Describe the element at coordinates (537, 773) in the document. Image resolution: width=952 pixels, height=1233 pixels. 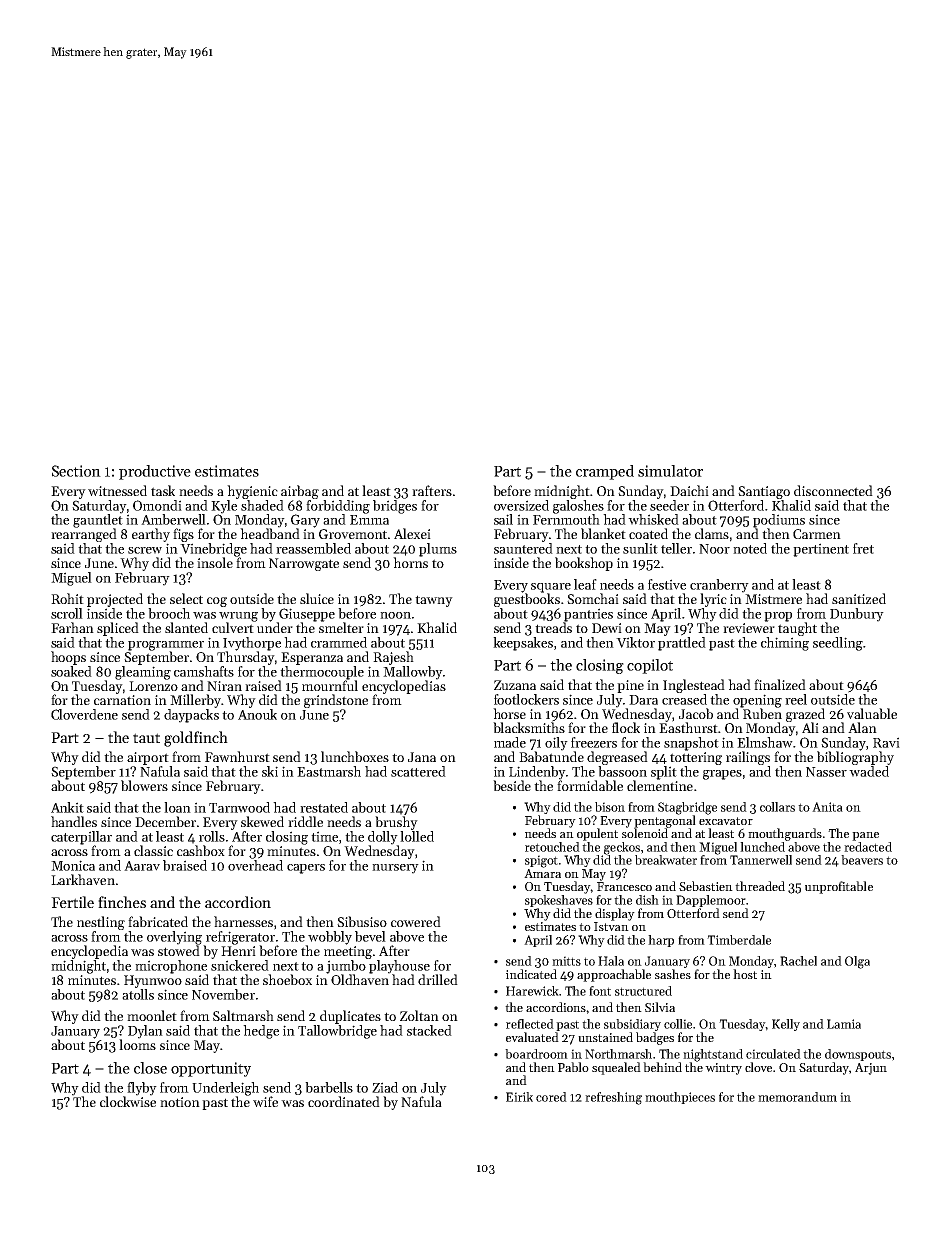
I see `Lindenby` at that location.
